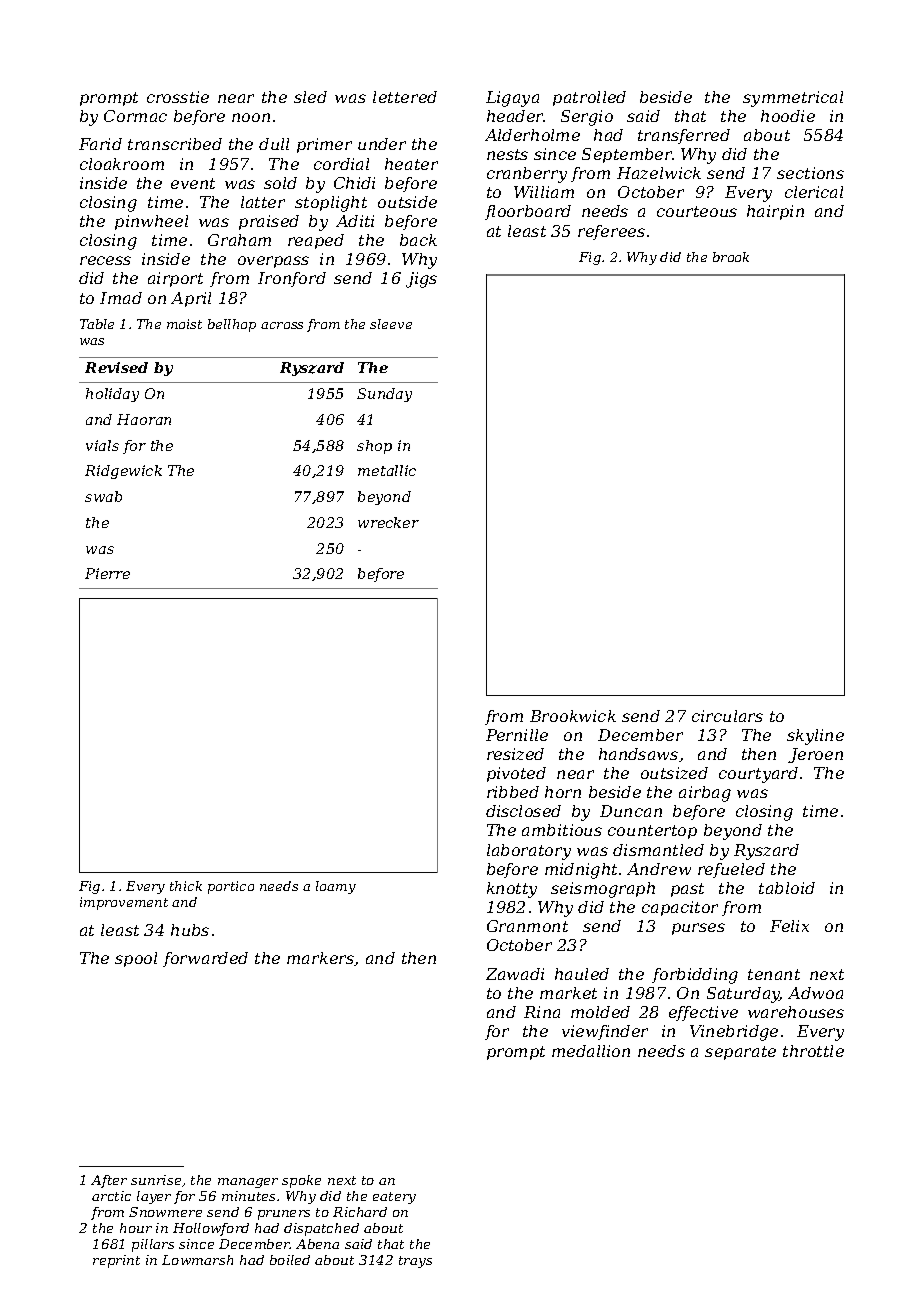  Describe the element at coordinates (394, 1198) in the page. I see `eatery` at that location.
